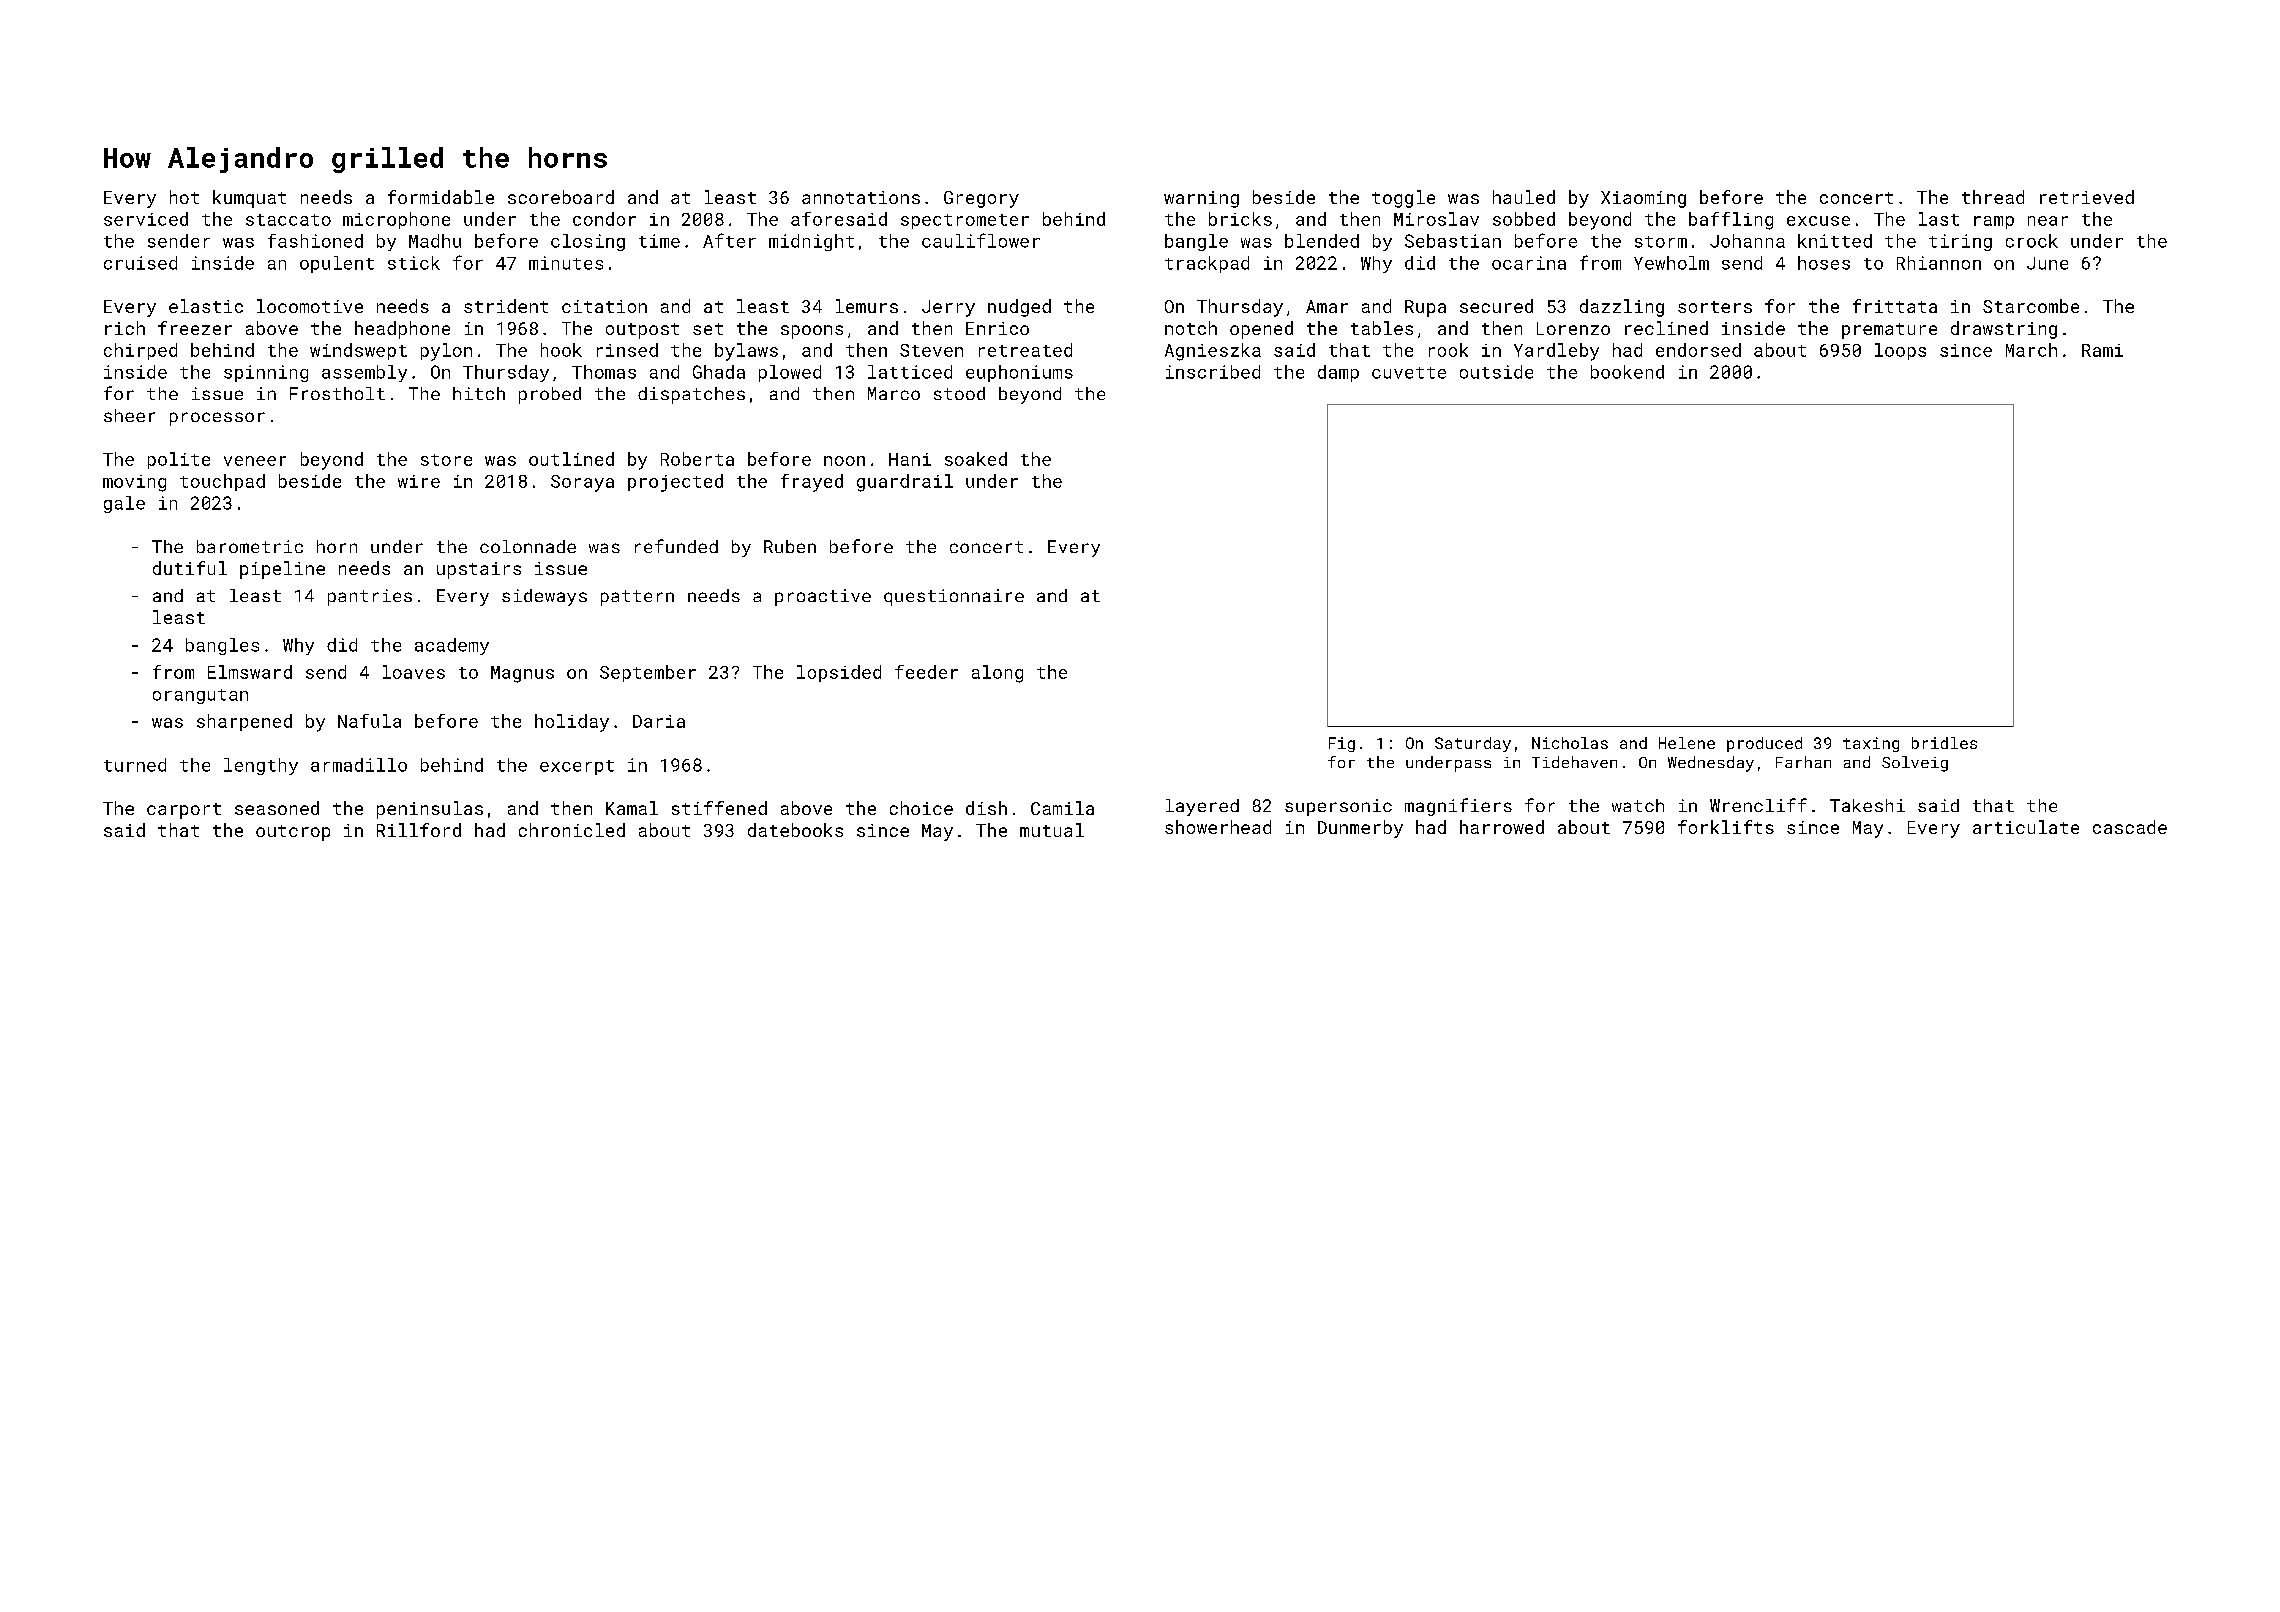 Image resolution: width=2280 pixels, height=1612 pixels. I want to click on hoses, so click(1824, 263).
